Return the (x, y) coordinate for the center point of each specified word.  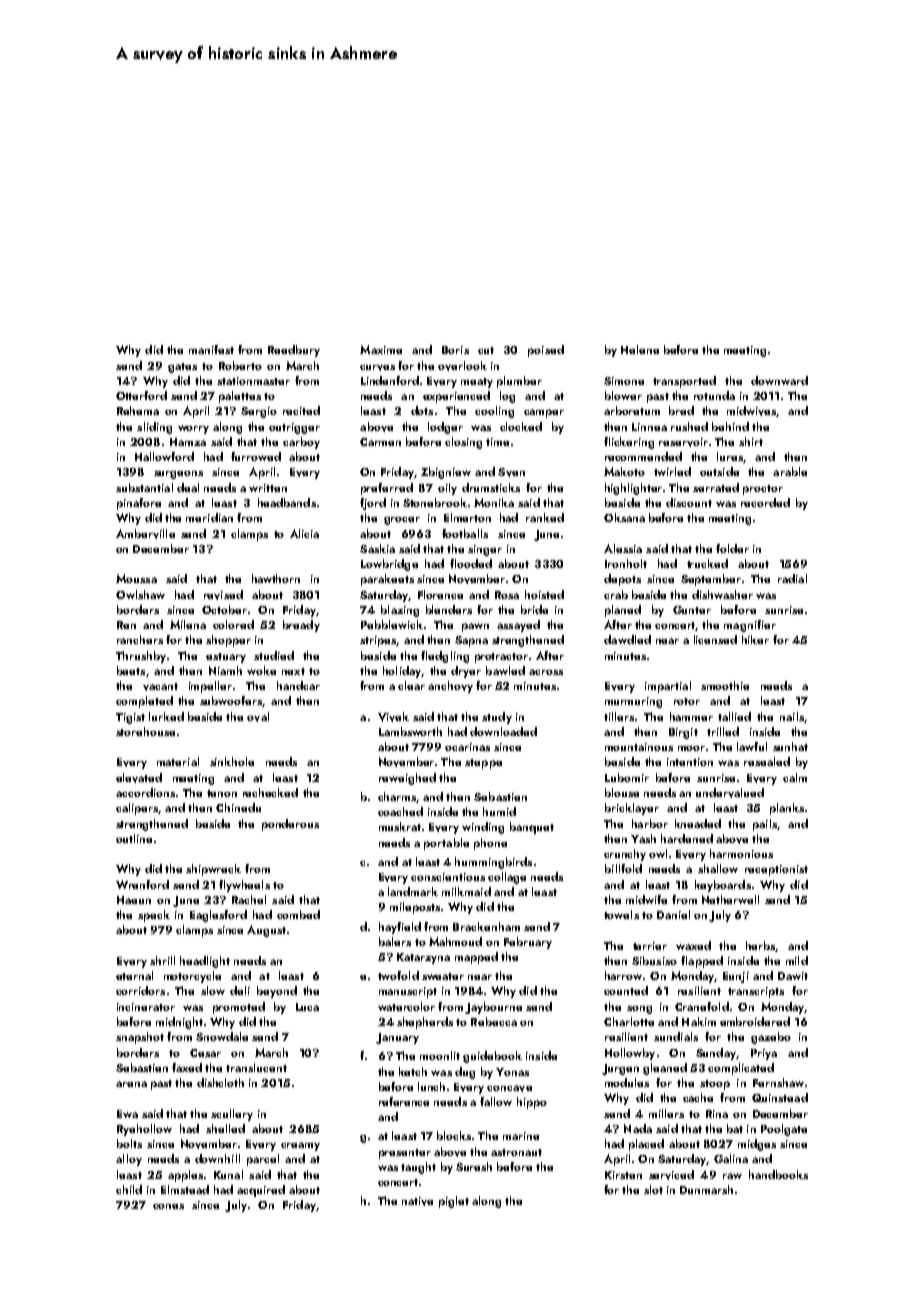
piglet (454, 1202)
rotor (687, 701)
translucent (256, 1067)
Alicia (304, 533)
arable (790, 471)
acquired (261, 1191)
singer (485, 550)
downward (779, 380)
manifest (211, 349)
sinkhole (232, 761)
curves (377, 368)
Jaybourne (493, 1008)
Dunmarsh (706, 1189)
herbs (760, 945)
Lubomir (627, 777)
